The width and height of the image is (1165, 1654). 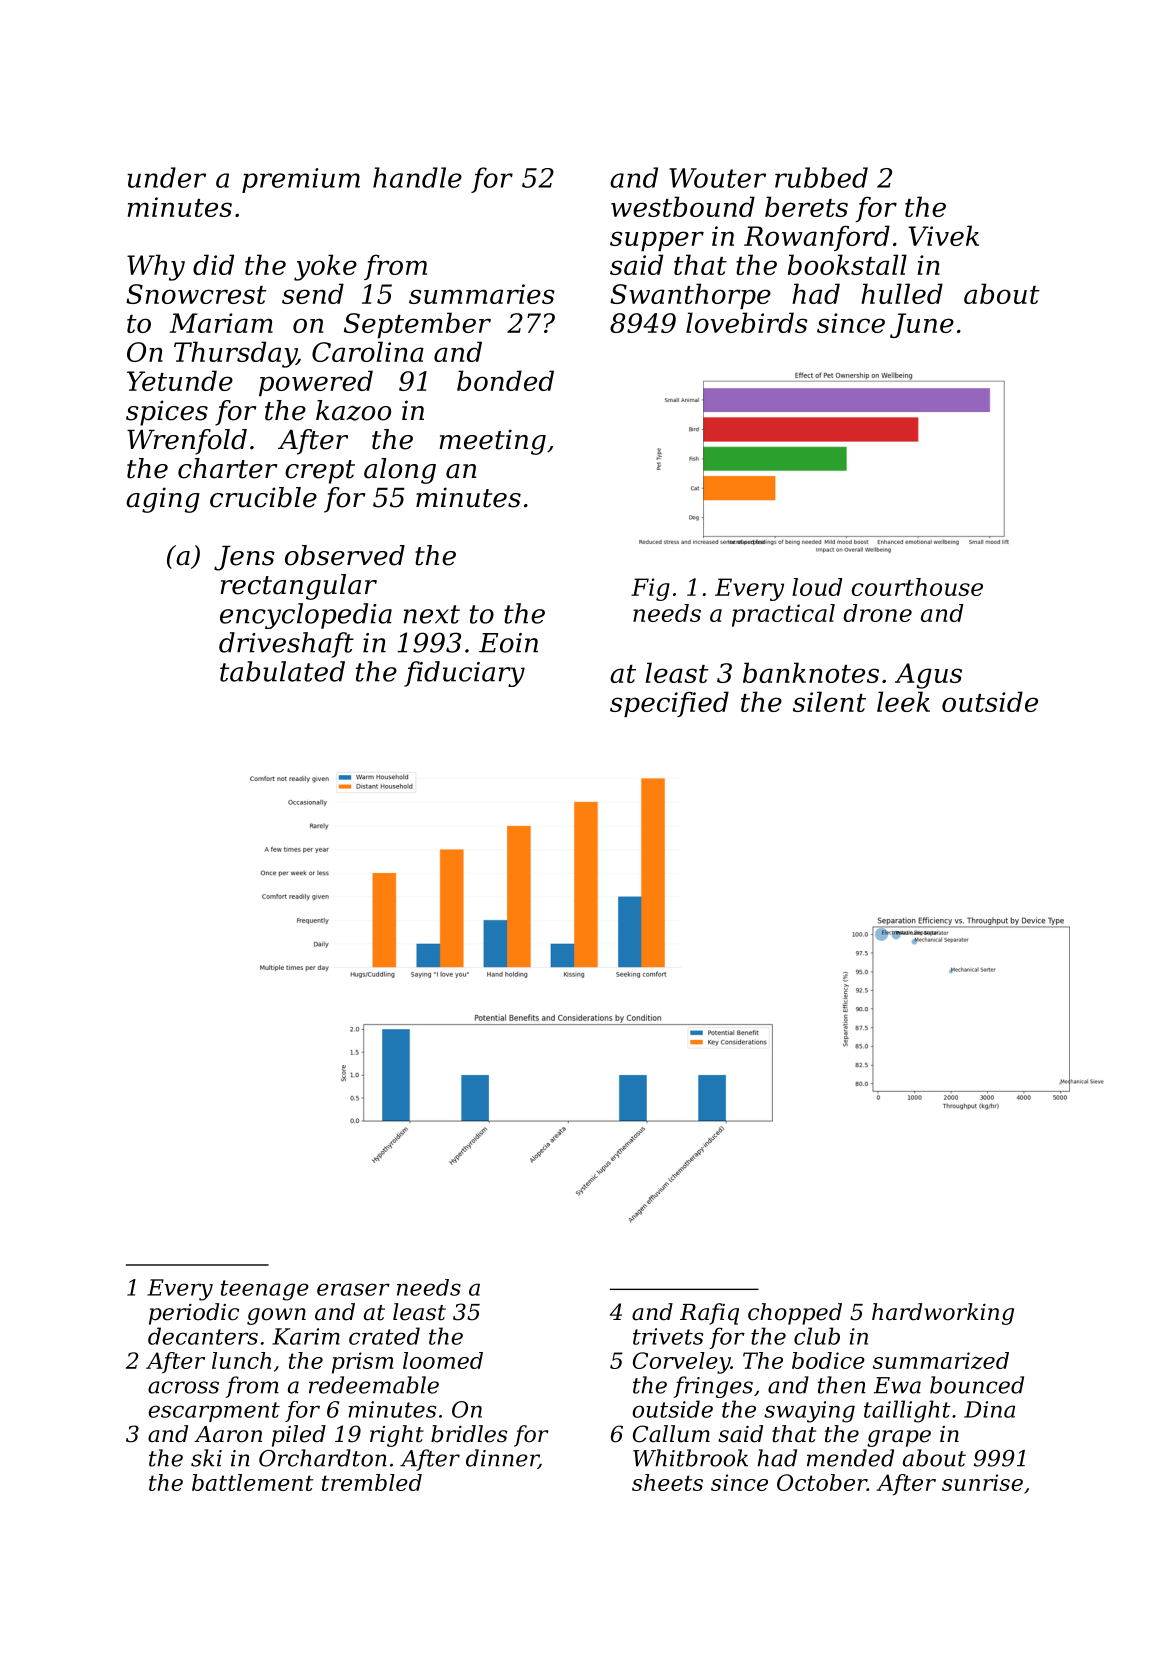 What do you see at coordinates (817, 587) in the image?
I see `loud` at bounding box center [817, 587].
